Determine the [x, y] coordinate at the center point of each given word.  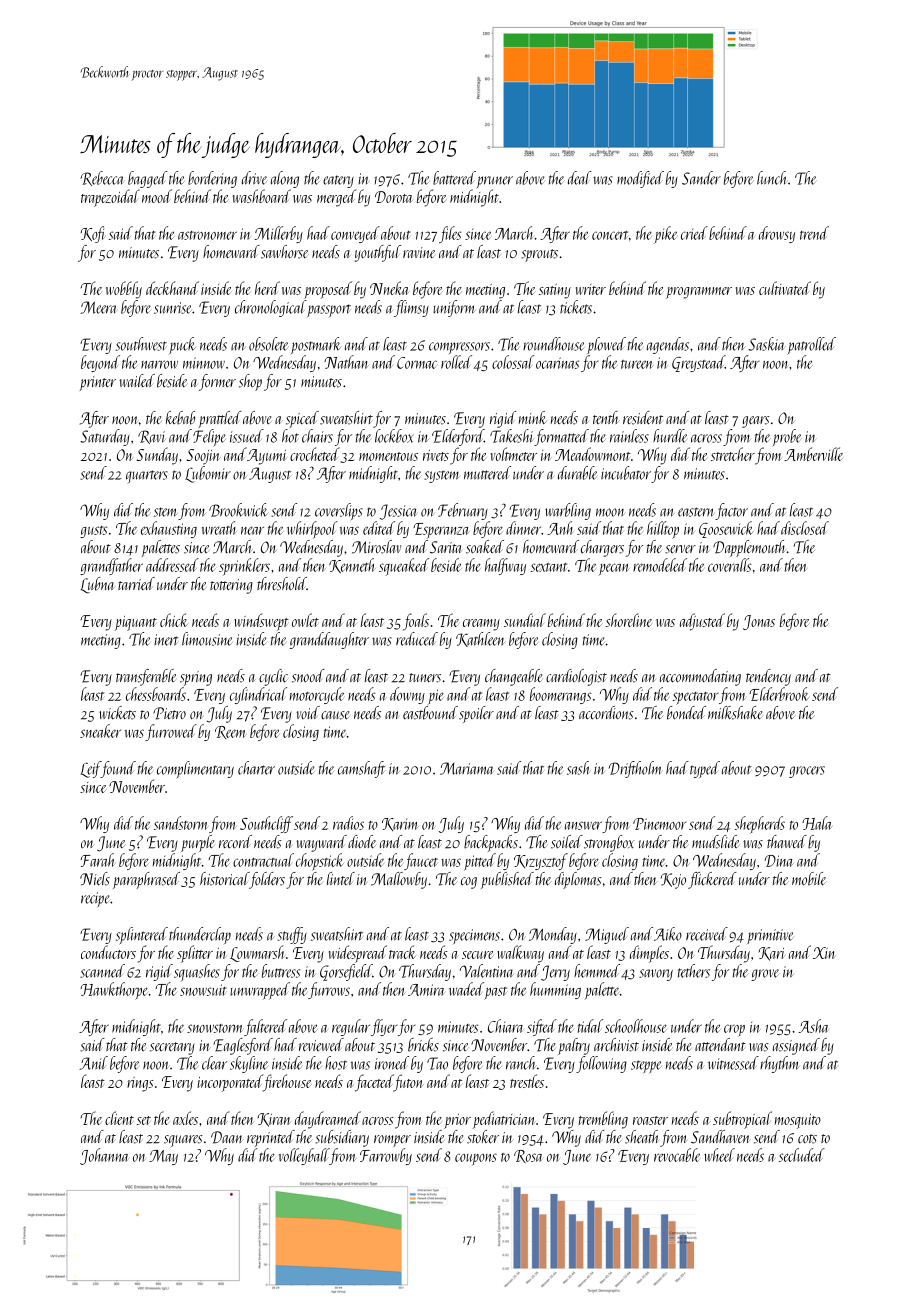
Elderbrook [778, 694]
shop [250, 382]
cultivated [785, 288]
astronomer [207, 235]
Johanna [104, 1156]
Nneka [389, 288]
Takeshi [511, 436]
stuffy [292, 935]
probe [787, 437]
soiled [567, 842]
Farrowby [386, 1156]
